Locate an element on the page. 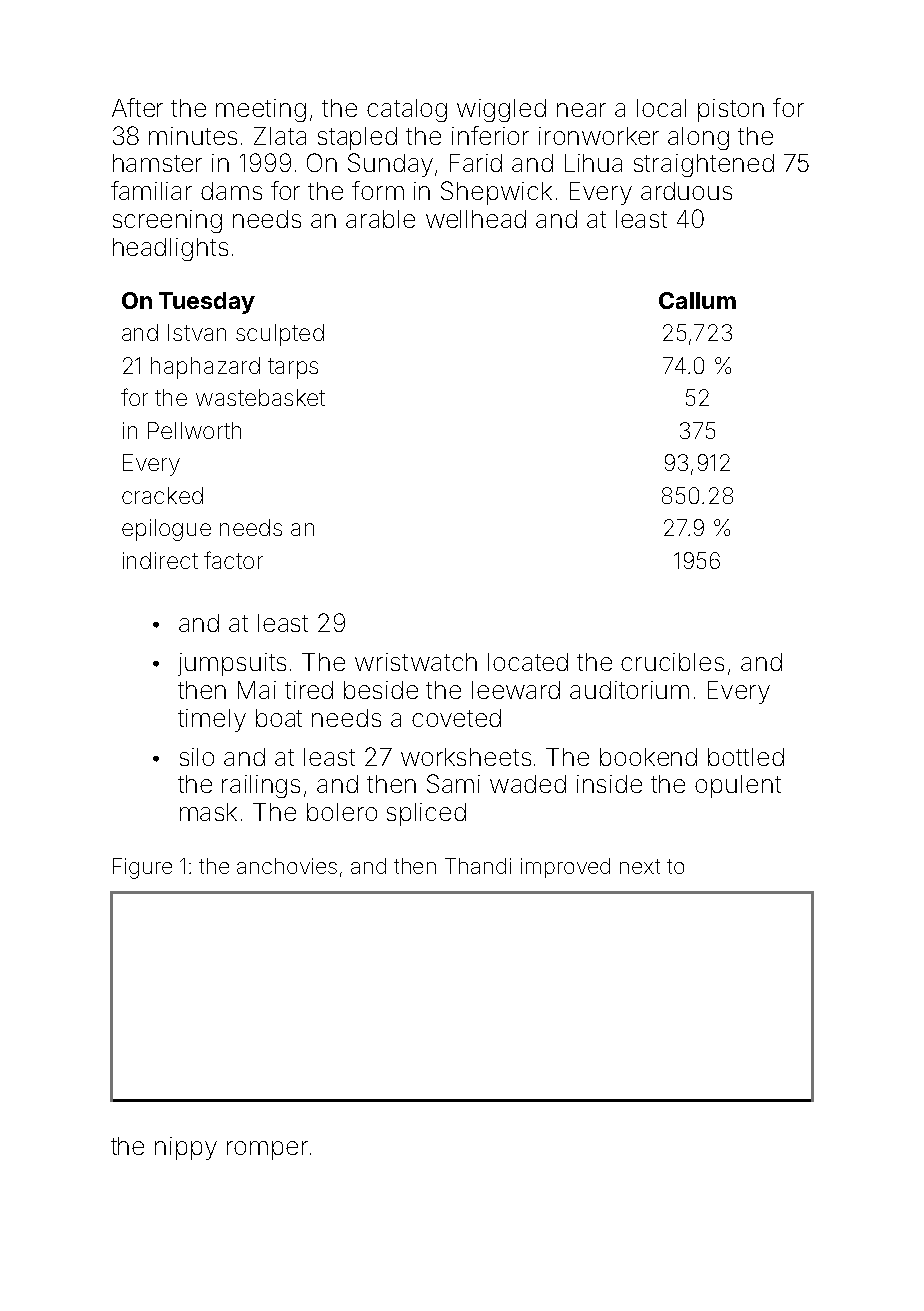 This page has height=1311, width=924. romper is located at coordinates (267, 1150).
